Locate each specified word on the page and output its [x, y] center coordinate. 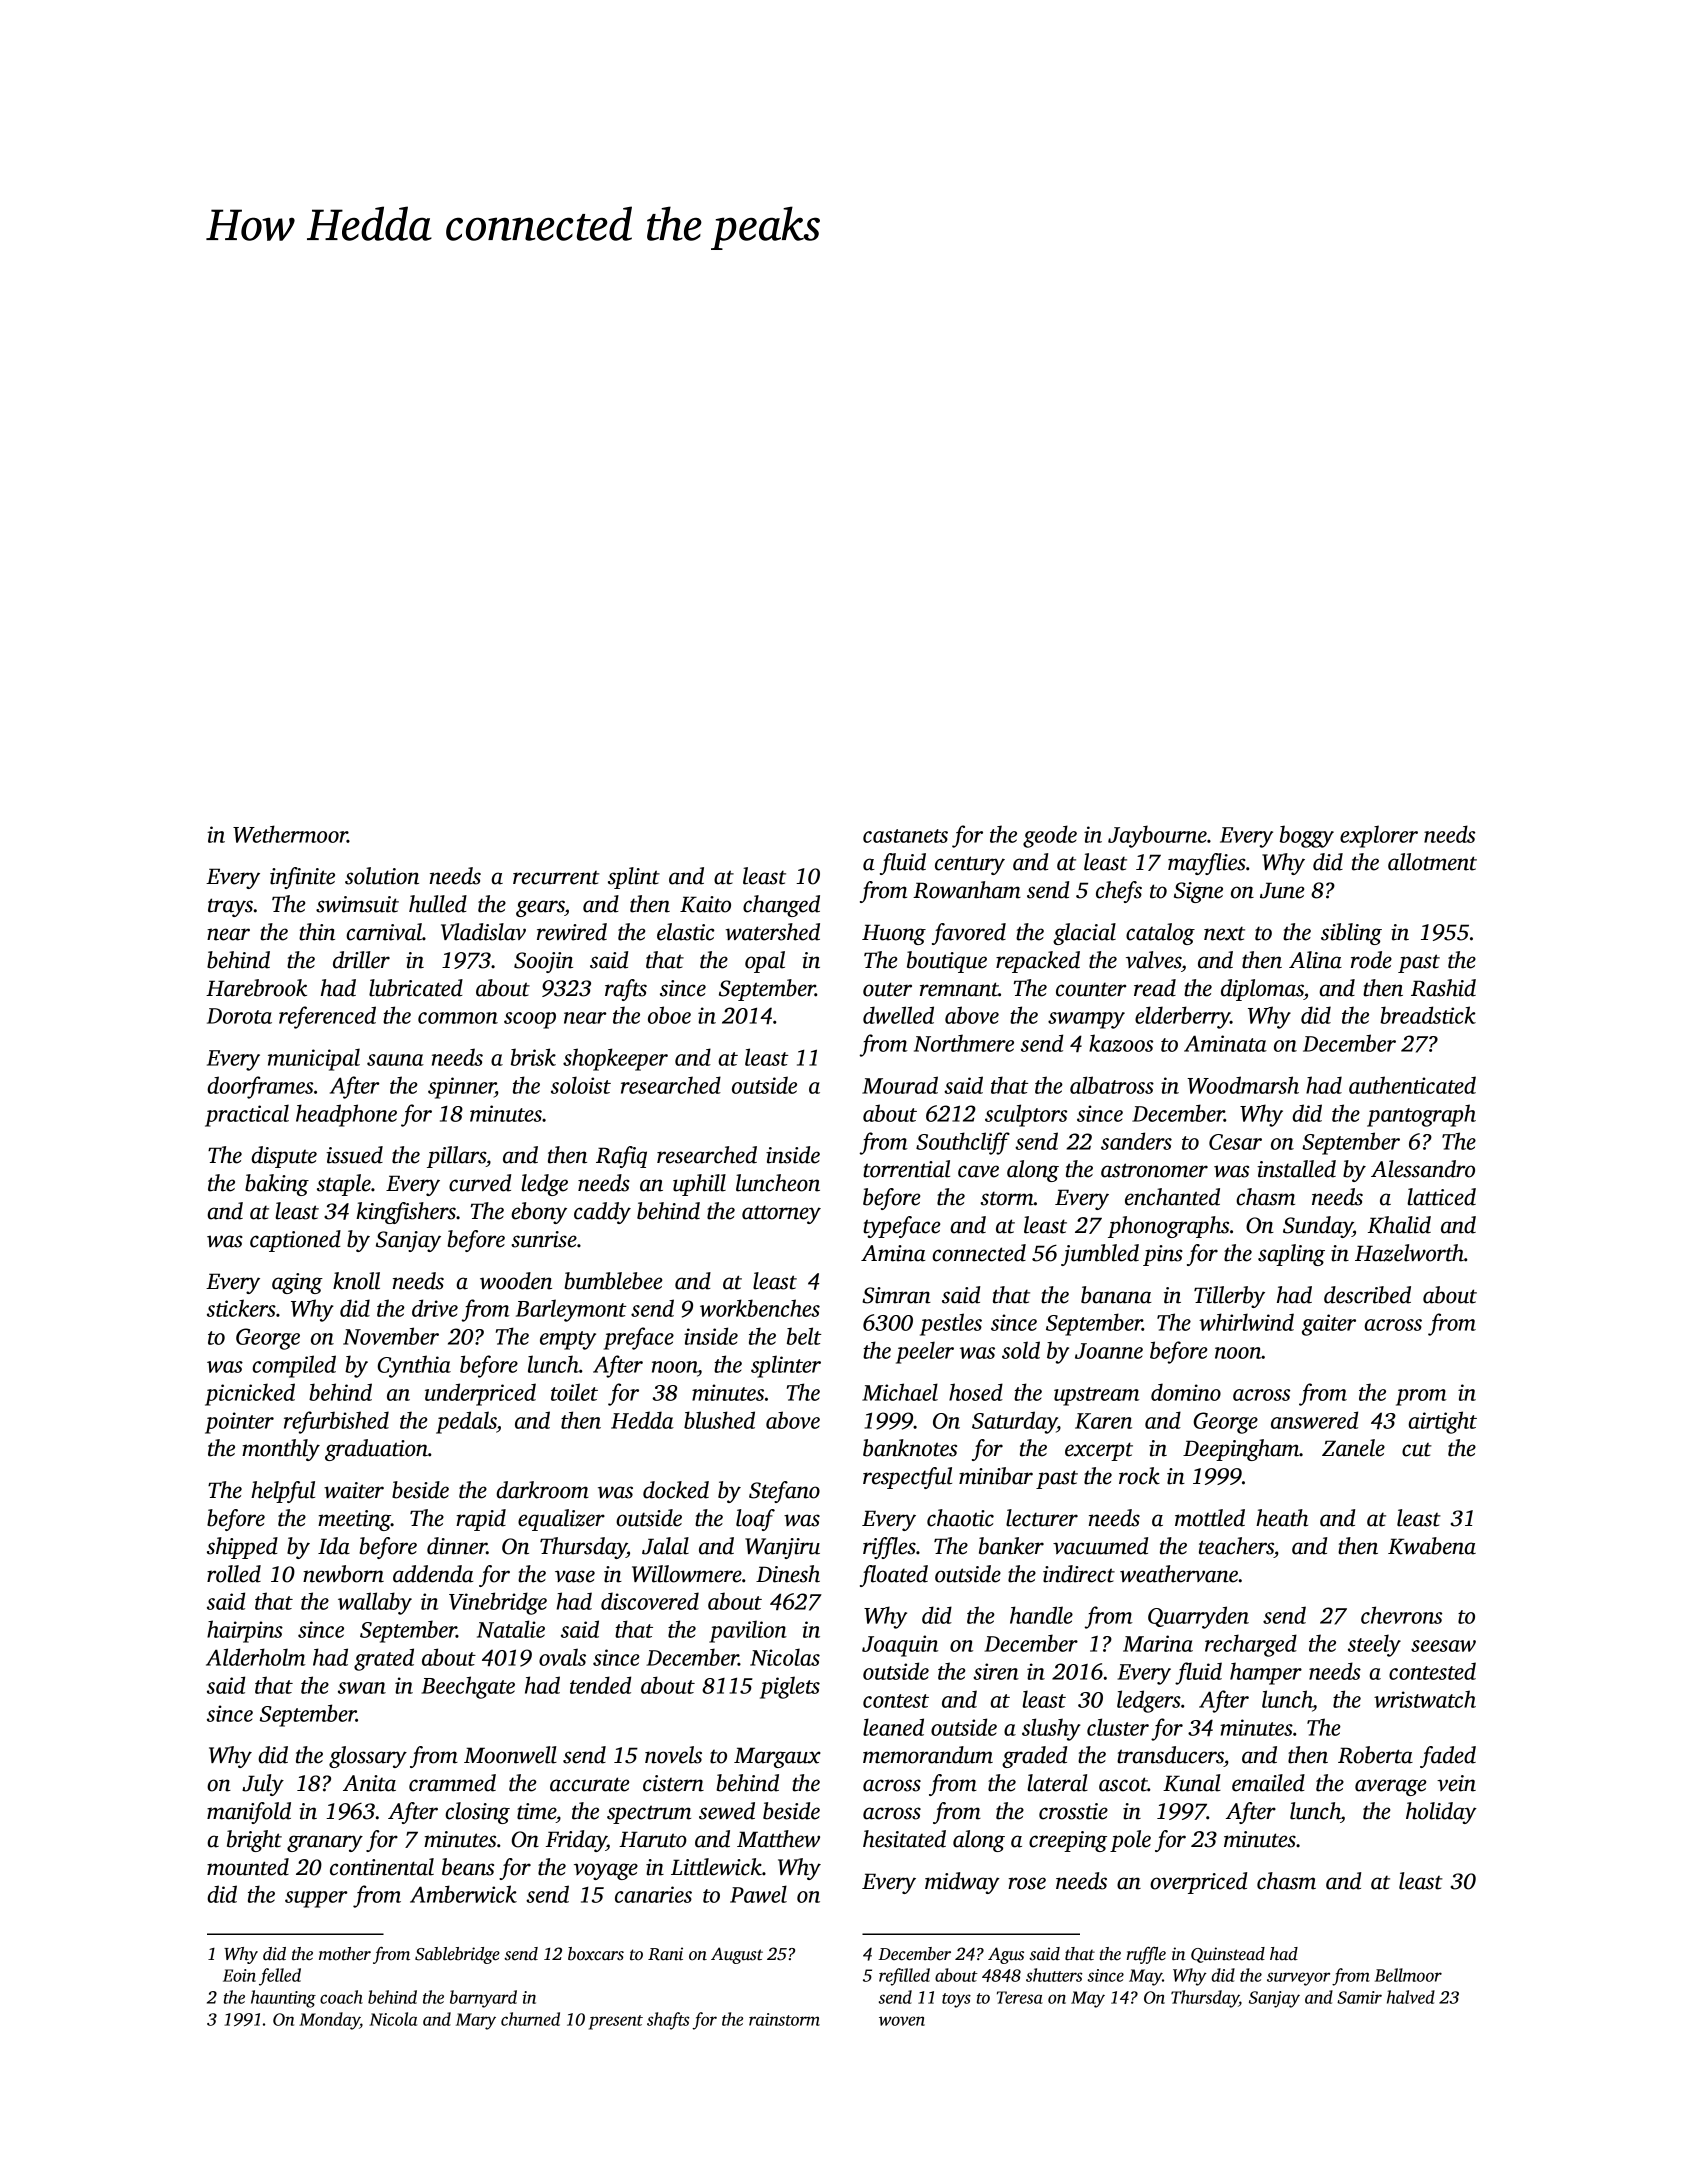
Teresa [1020, 1997]
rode [1371, 960]
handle [1041, 1615]
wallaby [375, 1603]
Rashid [1443, 988]
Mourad [900, 1085]
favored [969, 934]
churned [530, 2019]
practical [247, 1115]
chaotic [960, 1518]
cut [1417, 1450]
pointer [239, 1423]
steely [1374, 1645]
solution [382, 876]
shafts [668, 2021]
